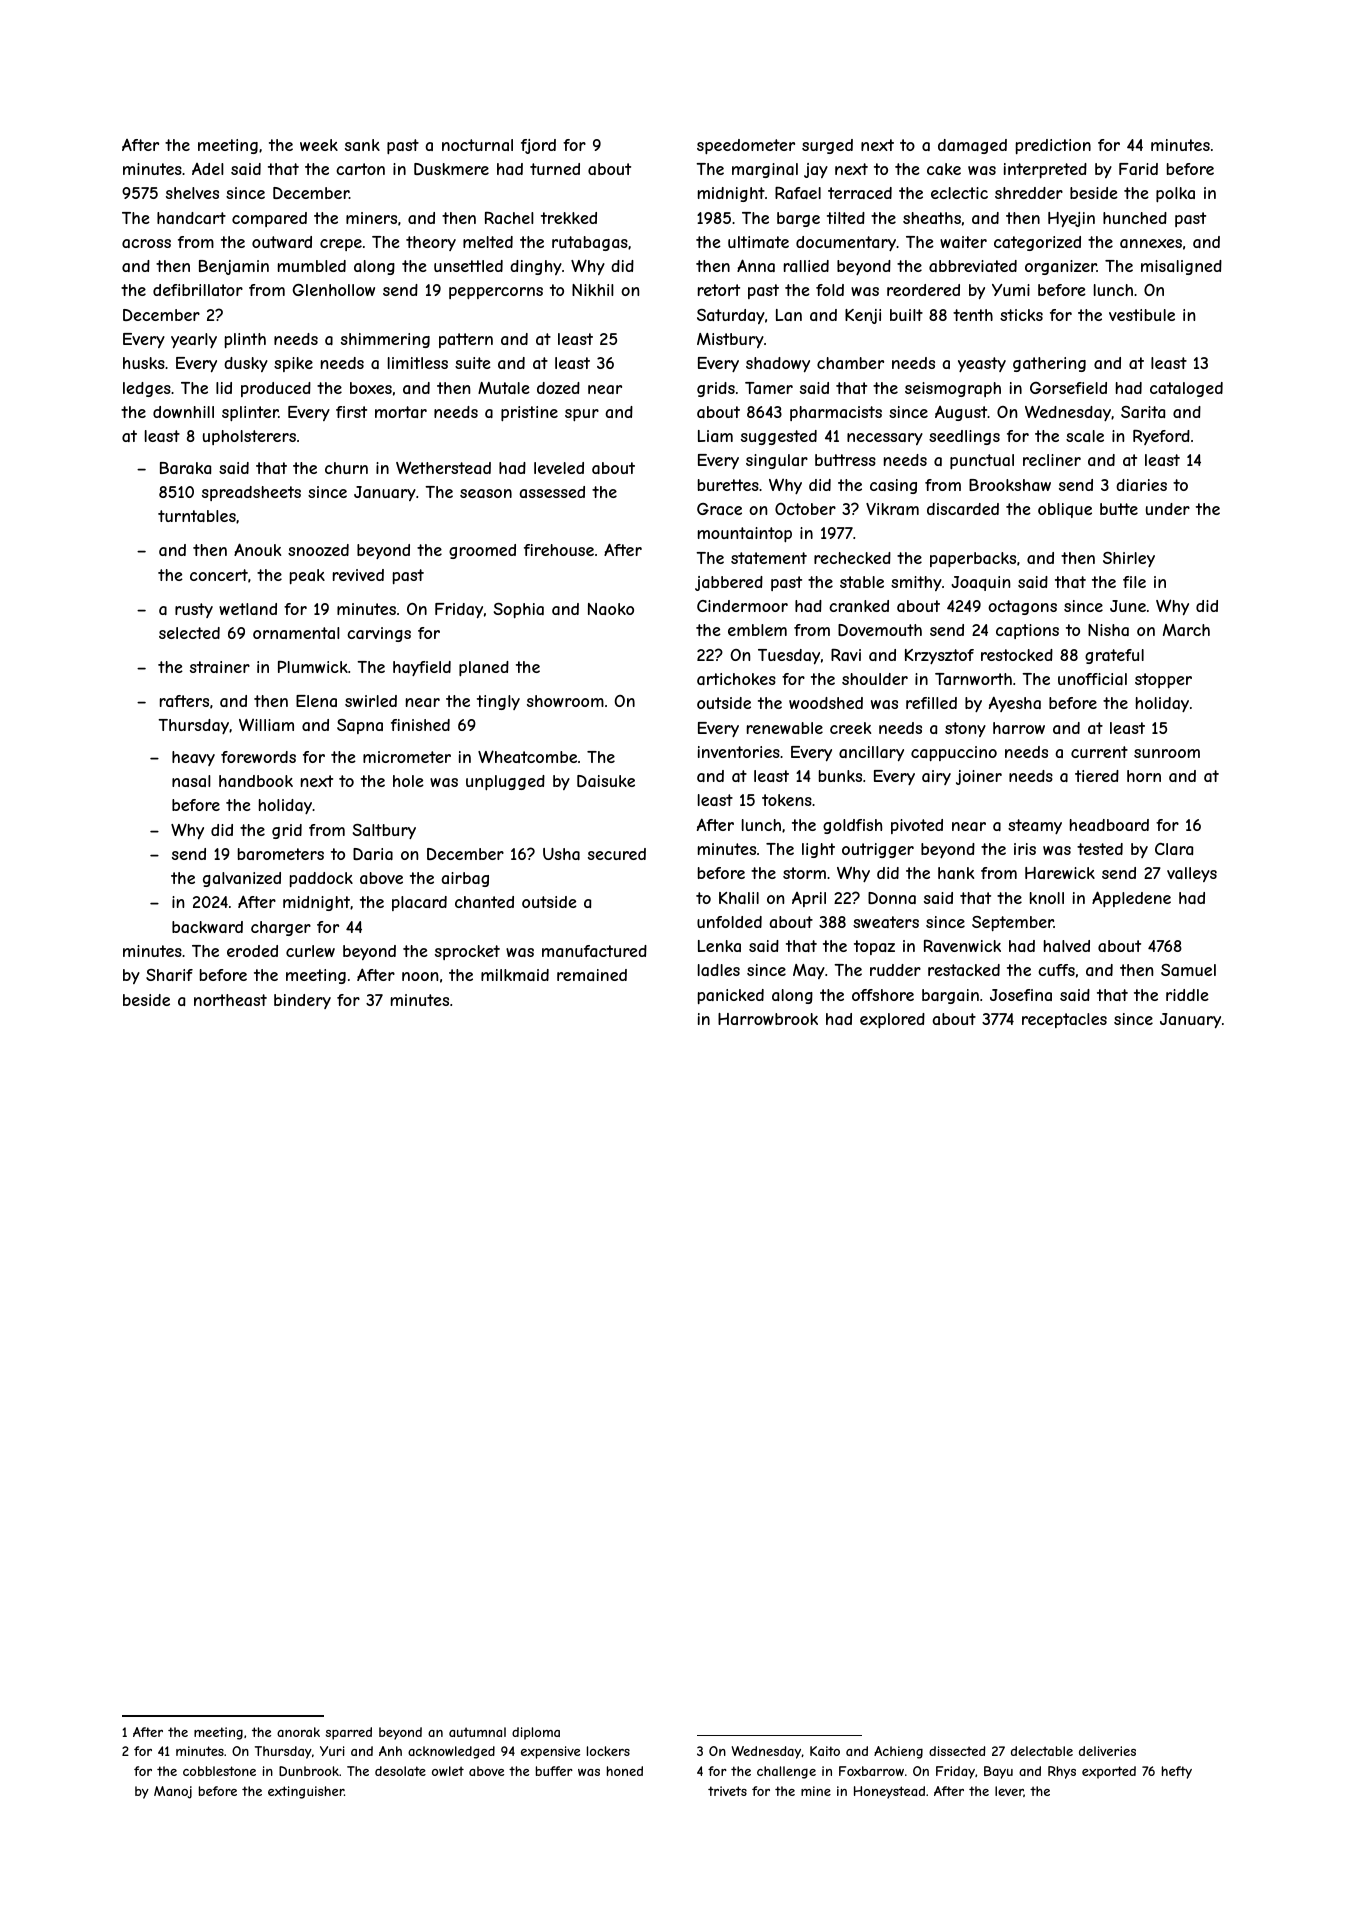 Image resolution: width=1349 pixels, height=1907 pixels. I want to click on Mutale, so click(504, 388).
